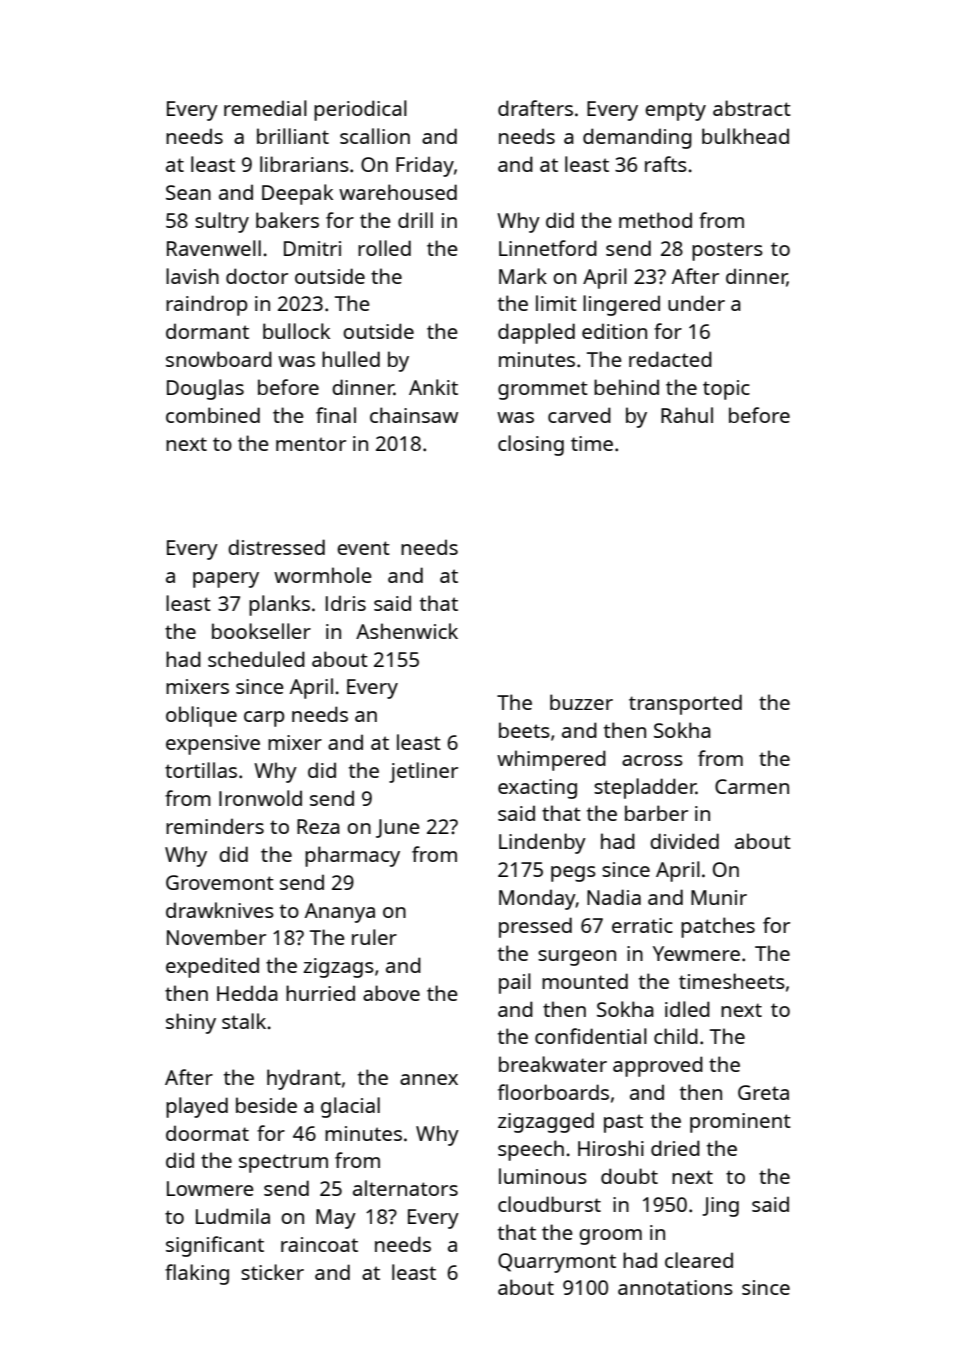  I want to click on Ashenwick, so click(407, 631).
